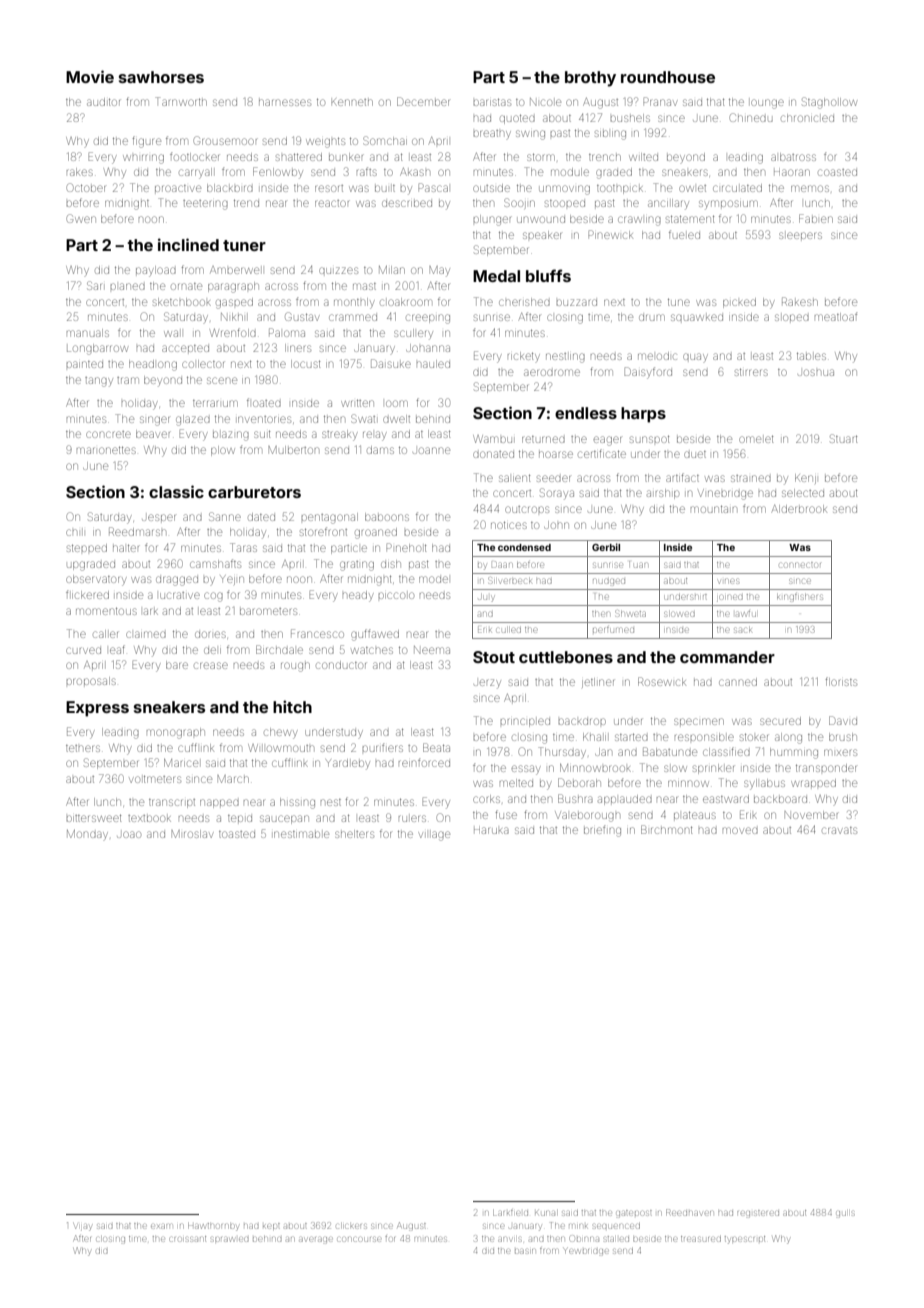  Describe the element at coordinates (491, 830) in the document. I see `Haruka` at that location.
